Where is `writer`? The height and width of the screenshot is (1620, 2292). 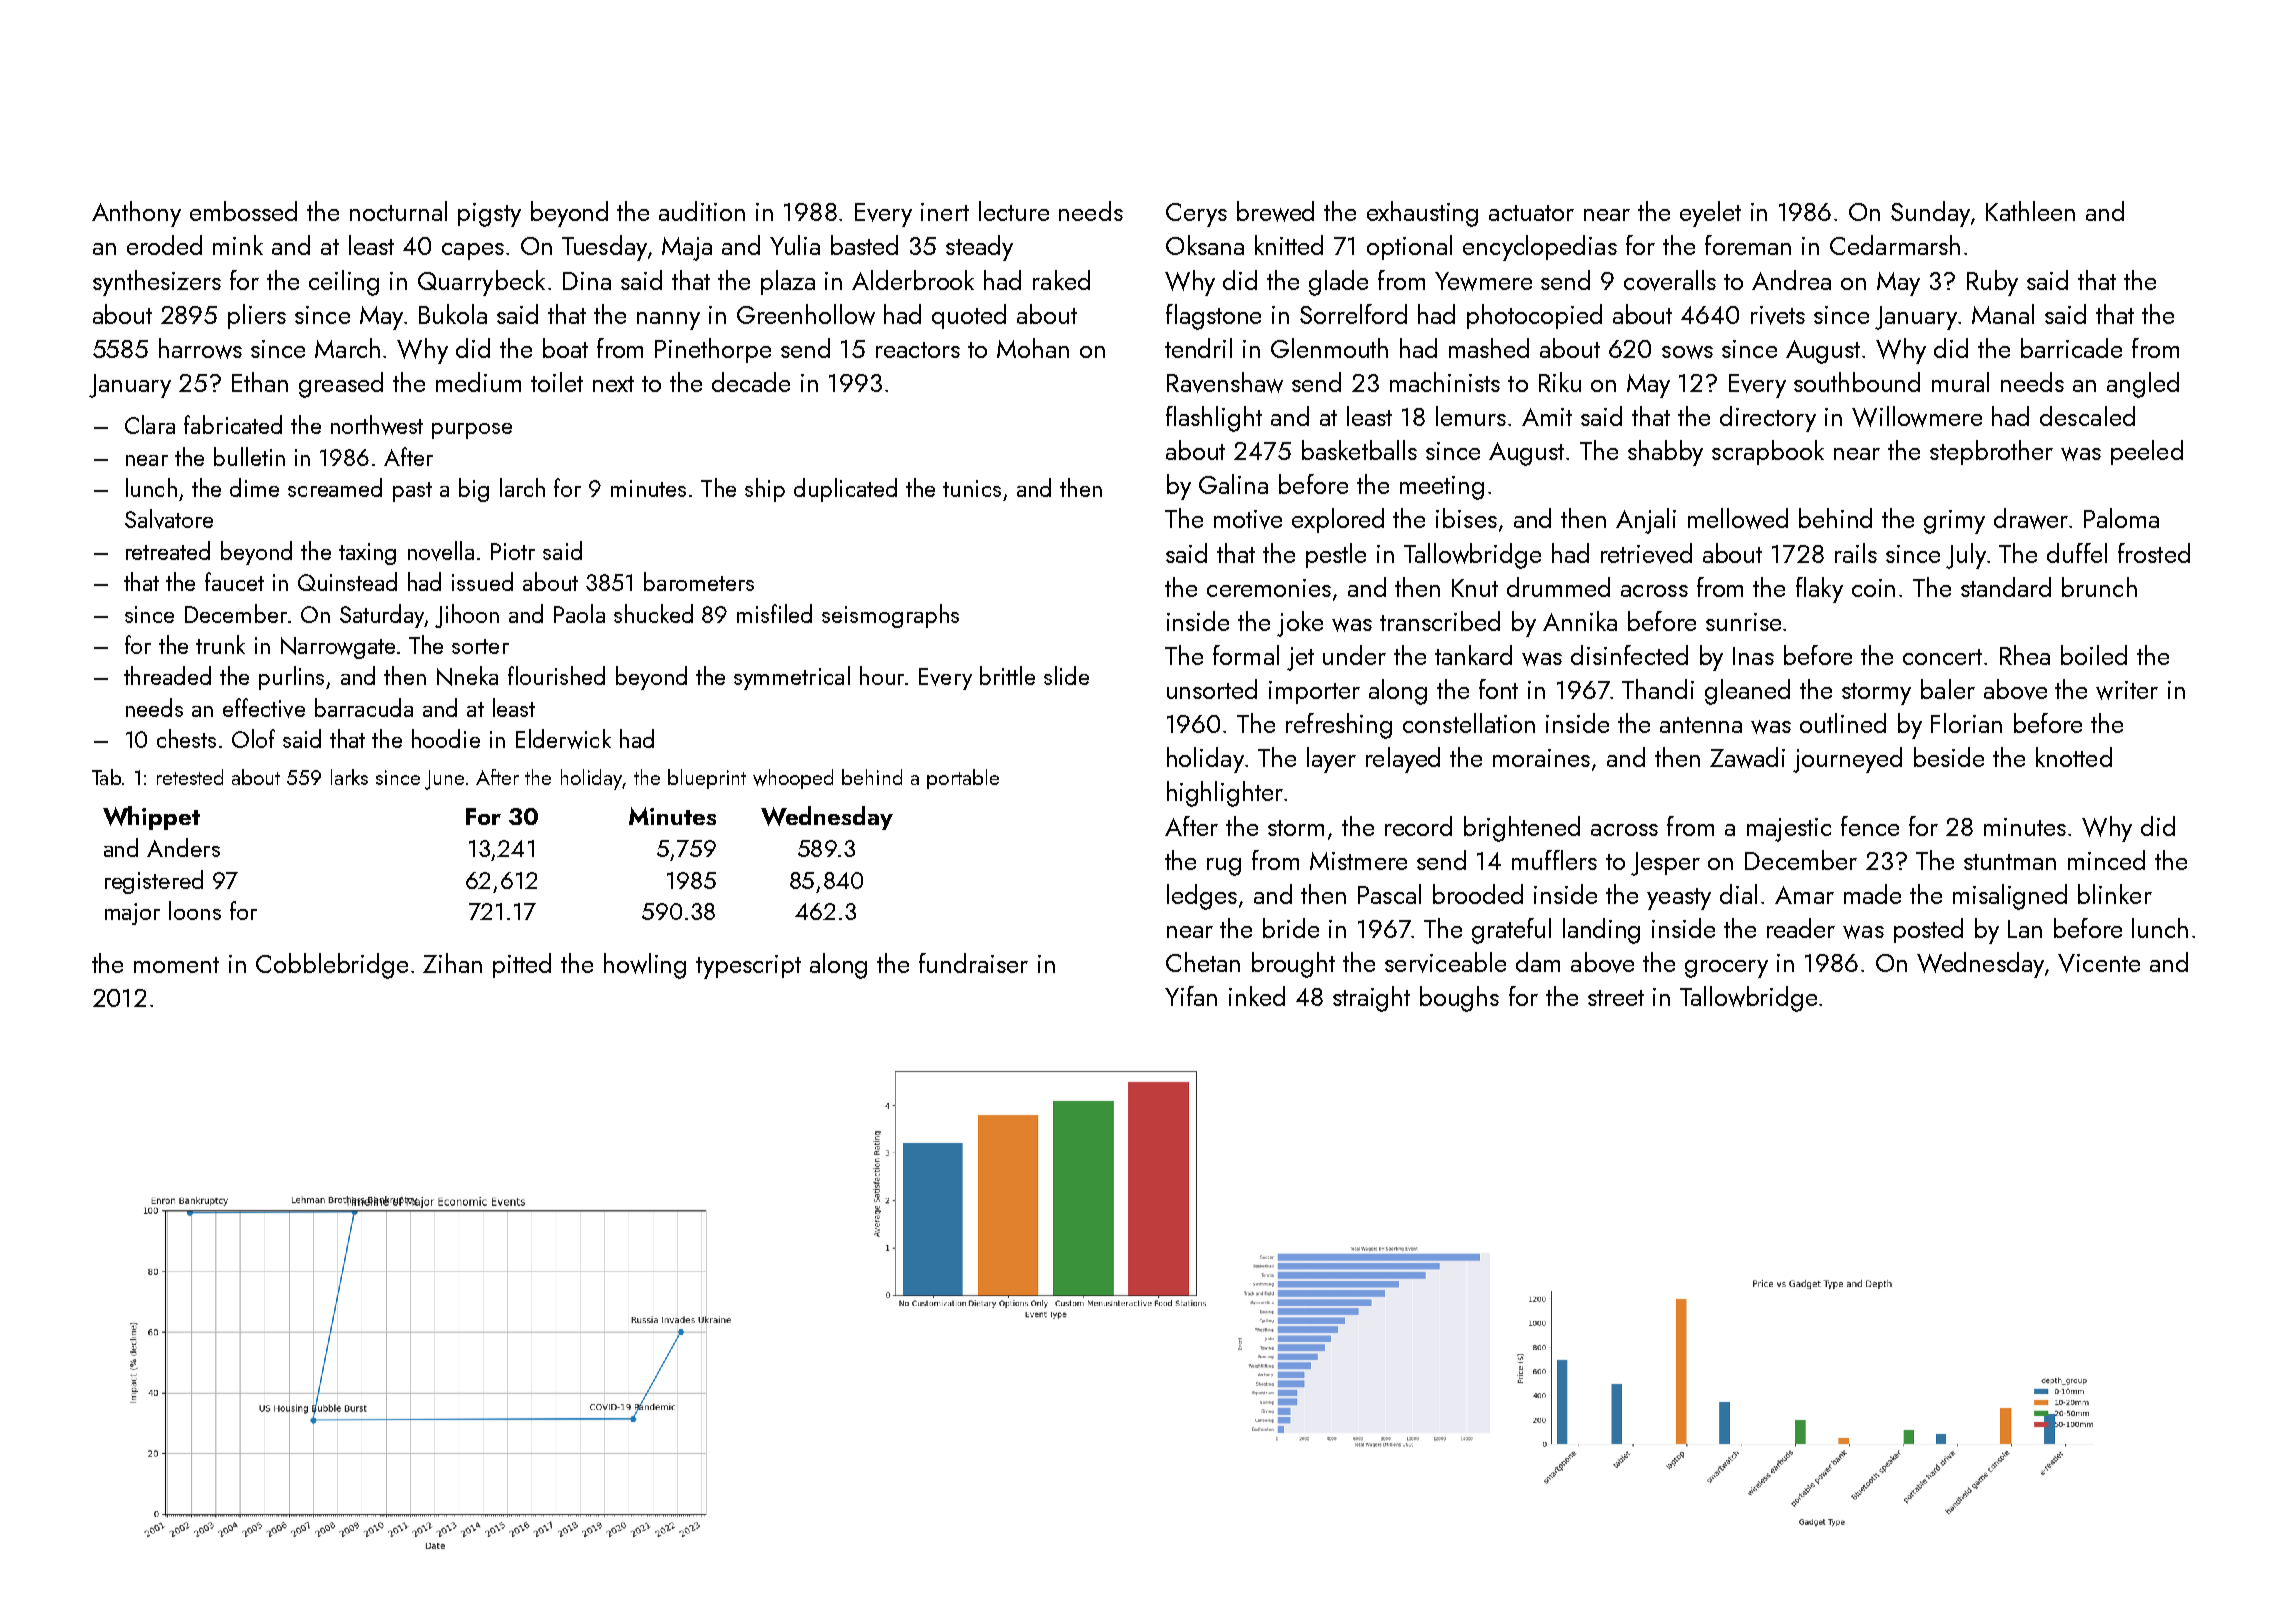
writer is located at coordinates (2127, 690).
